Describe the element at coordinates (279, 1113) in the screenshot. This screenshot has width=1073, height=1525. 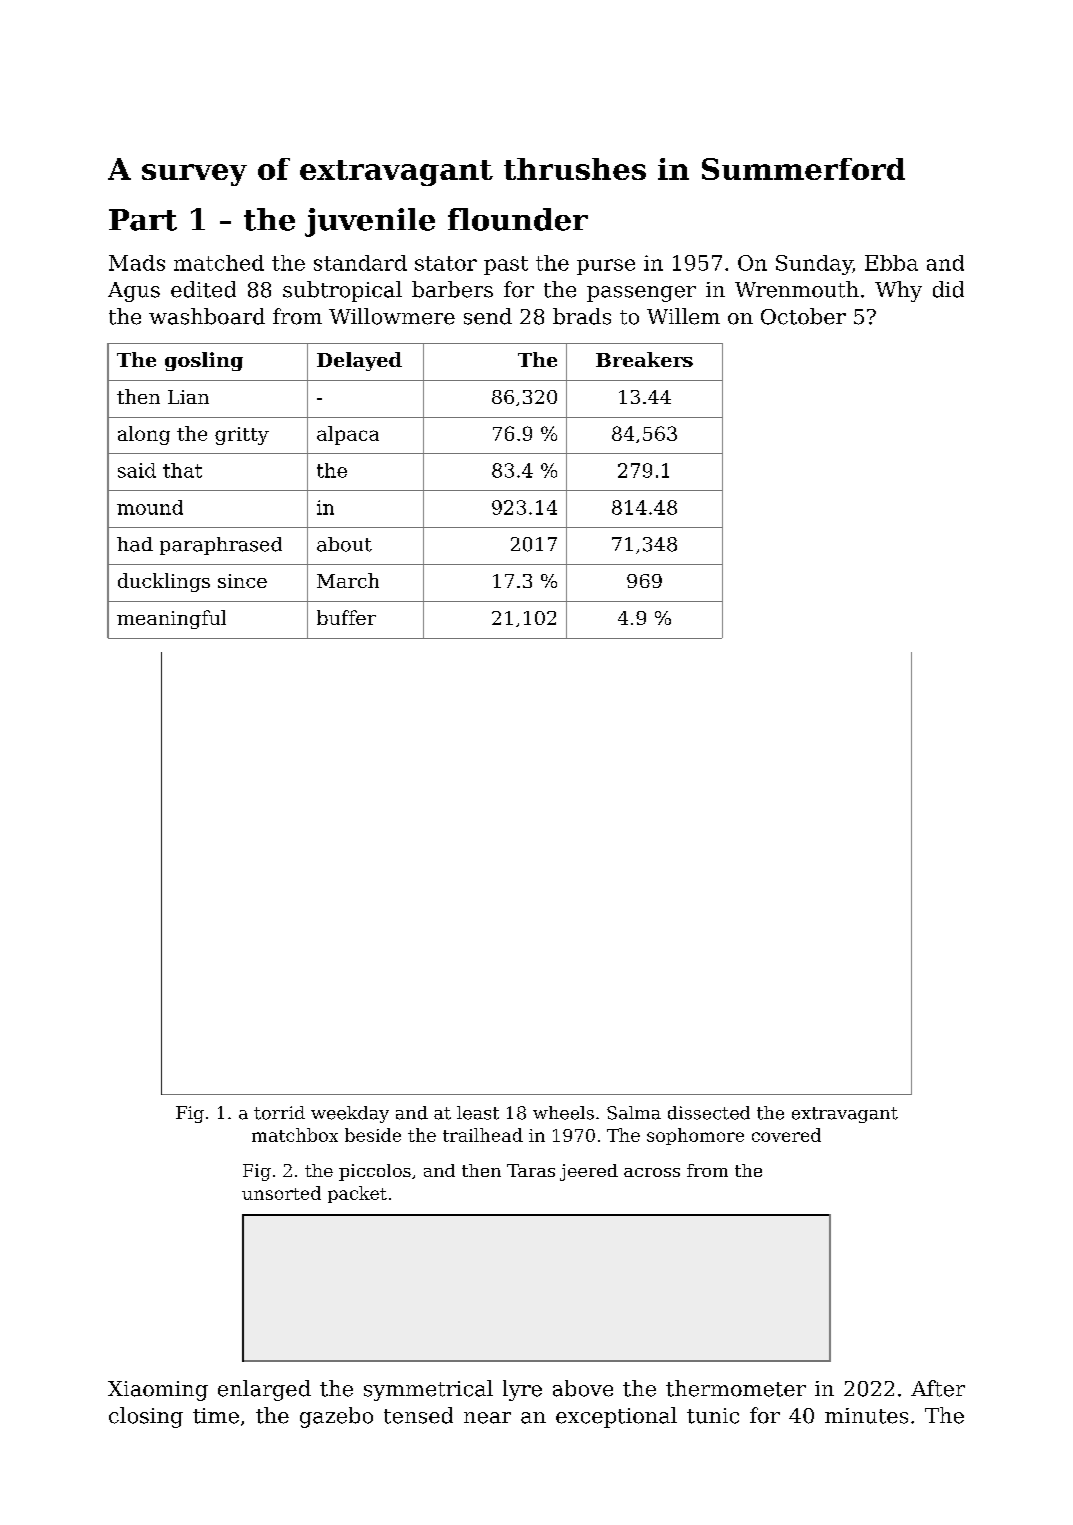
I see `torrid` at that location.
